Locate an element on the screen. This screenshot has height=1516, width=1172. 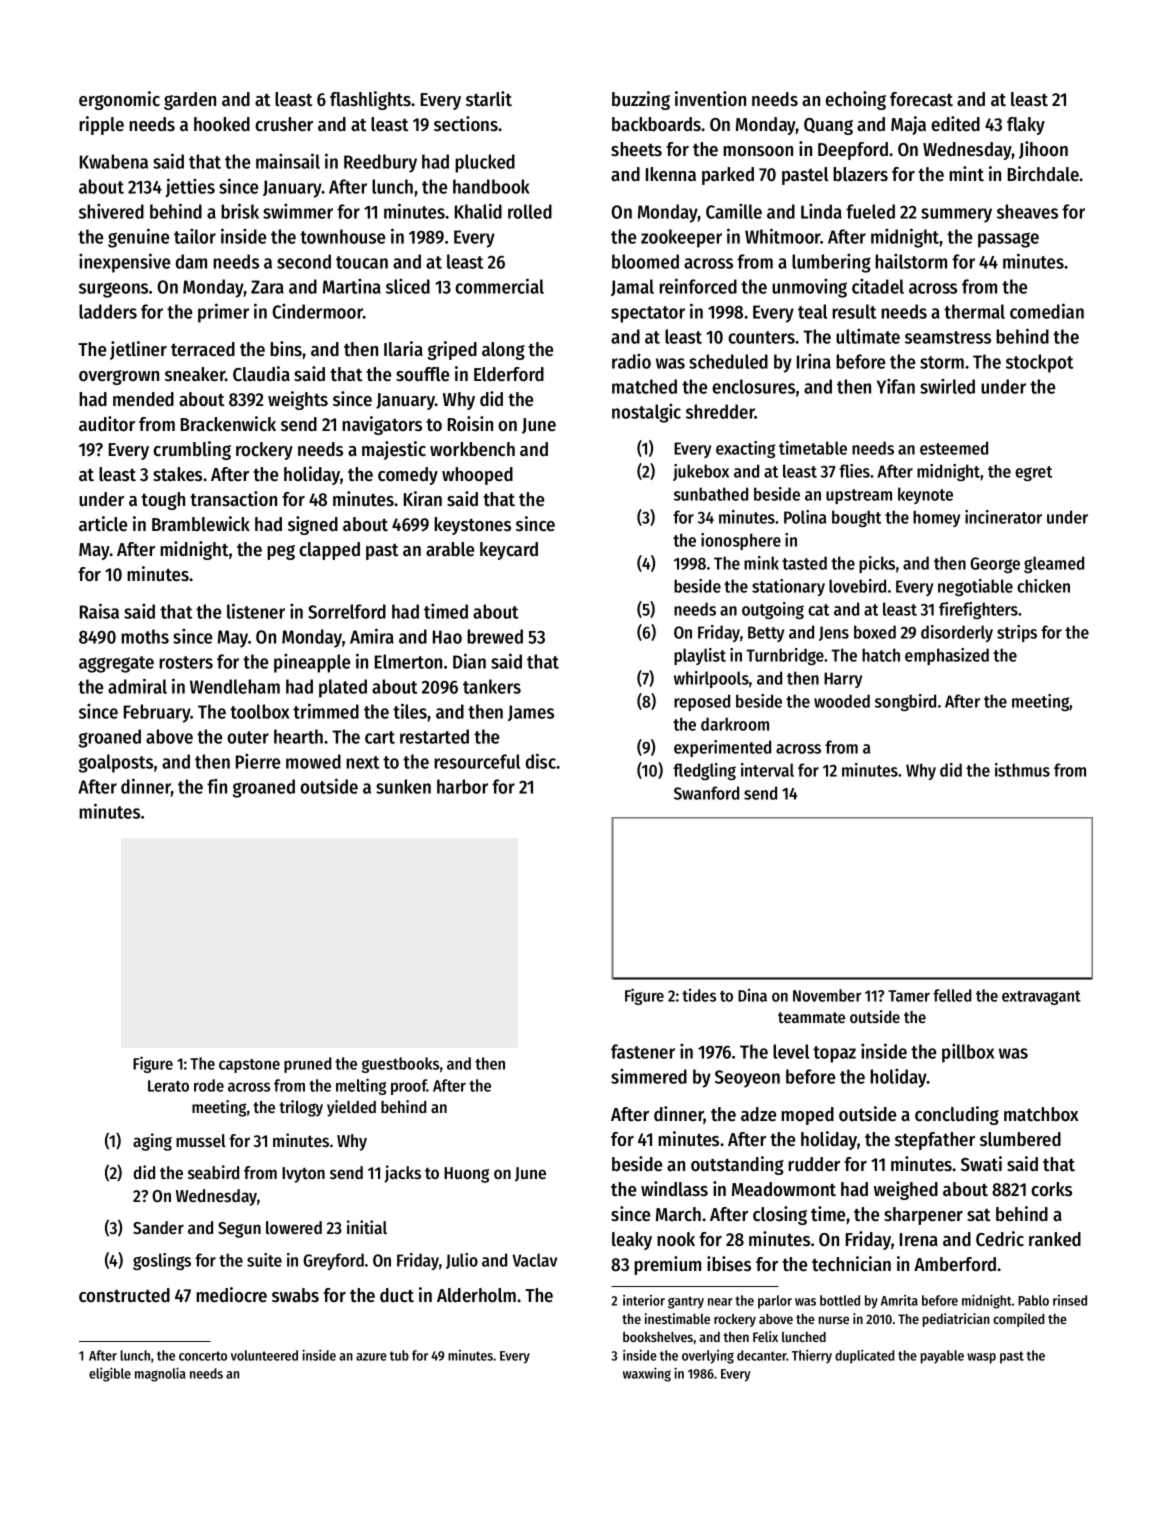
mediocre is located at coordinates (231, 1295).
